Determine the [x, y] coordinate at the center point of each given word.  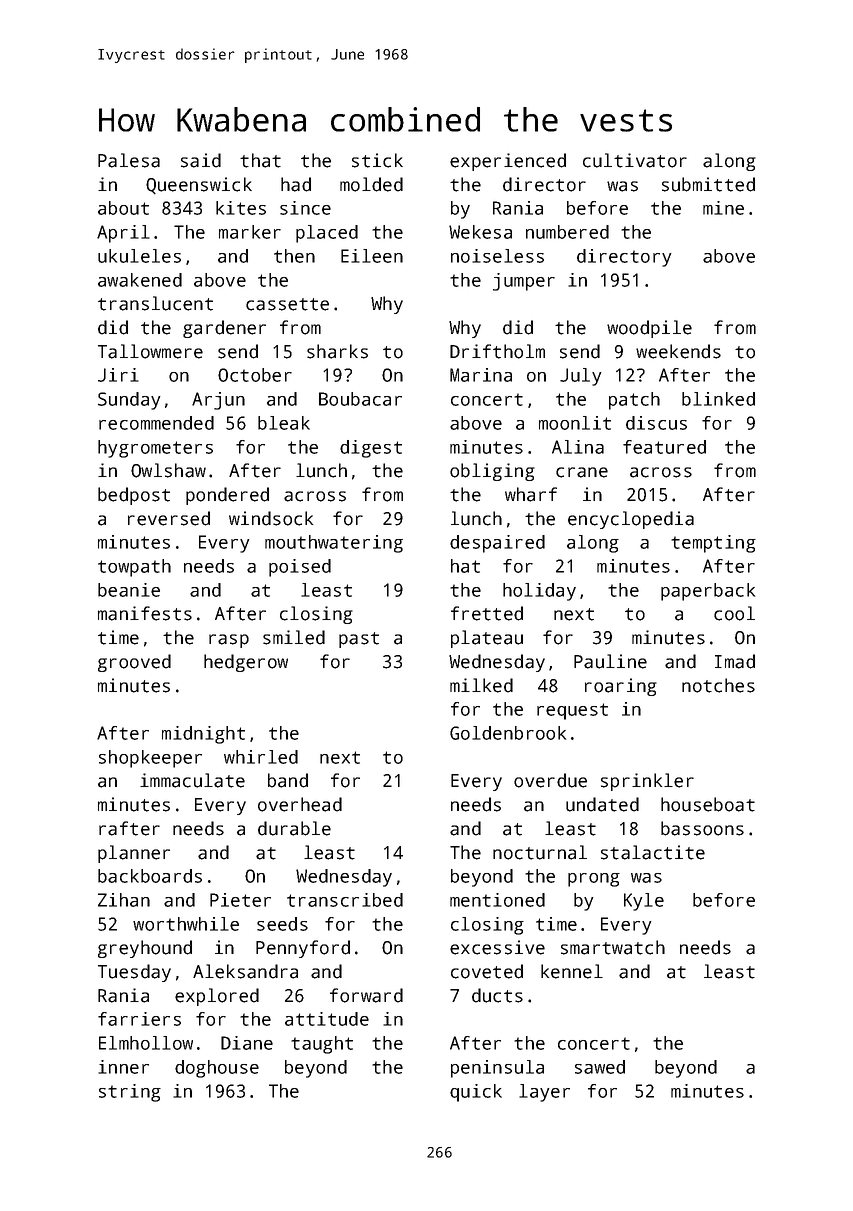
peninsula [497, 1069]
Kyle [644, 902]
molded [371, 184]
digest [371, 449]
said [201, 160]
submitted [708, 184]
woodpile [649, 329]
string [130, 1093]
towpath [134, 568]
